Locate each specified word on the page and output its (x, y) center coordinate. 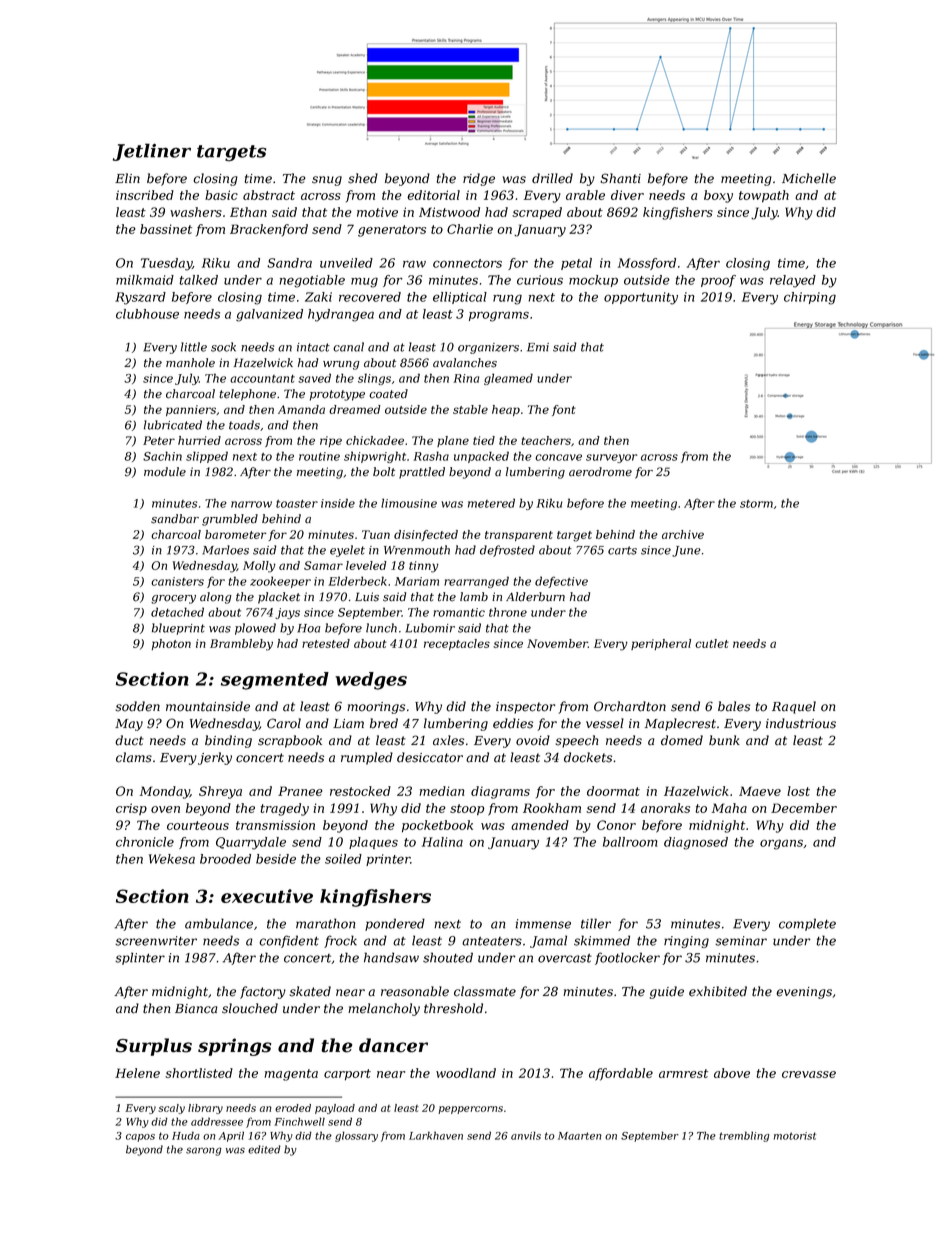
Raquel (794, 707)
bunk (724, 740)
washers (196, 212)
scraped (537, 213)
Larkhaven (436, 1135)
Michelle (809, 178)
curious (540, 280)
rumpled (367, 758)
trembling (744, 1136)
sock (223, 347)
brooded (225, 859)
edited (264, 1149)
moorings (376, 708)
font (564, 410)
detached (177, 612)
